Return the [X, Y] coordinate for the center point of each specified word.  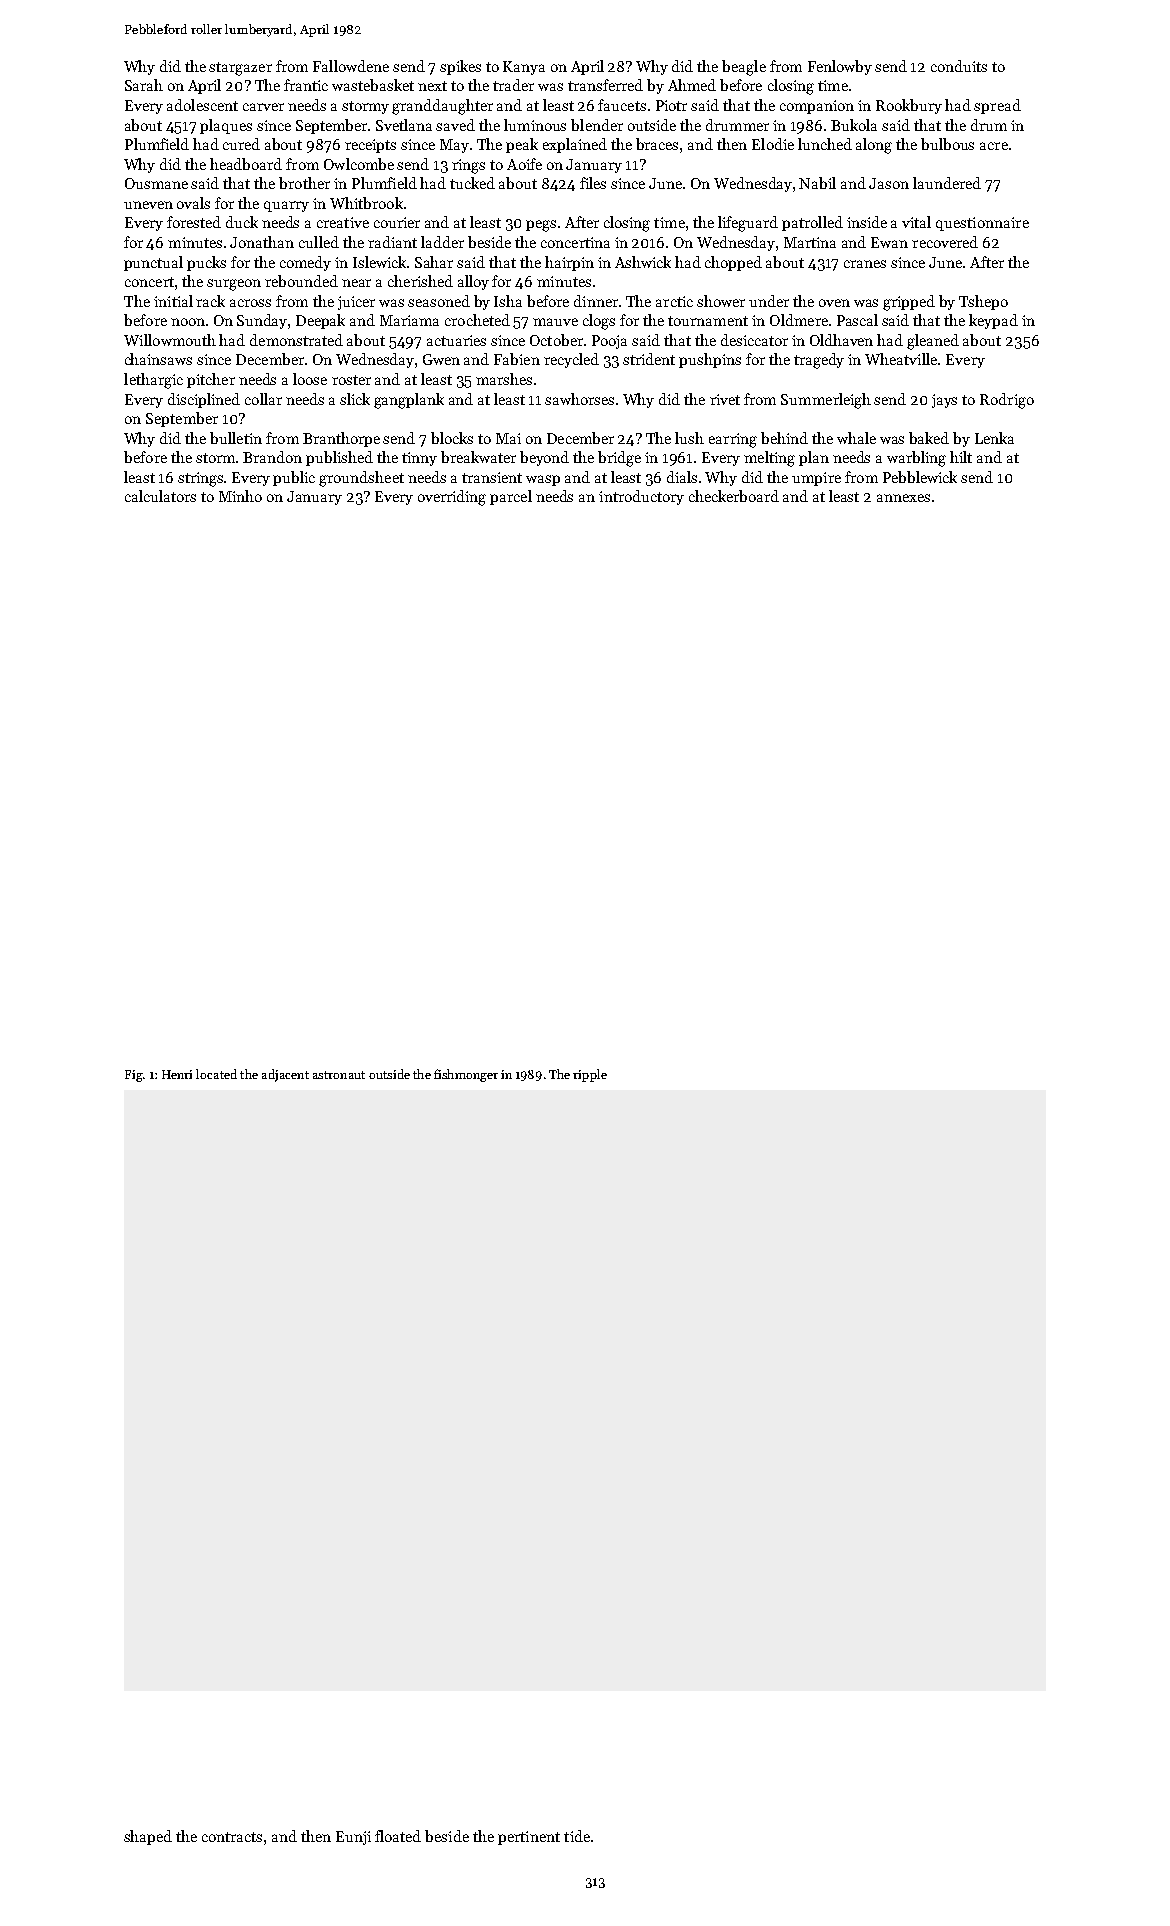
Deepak [320, 321]
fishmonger [466, 1075]
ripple [590, 1075]
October [556, 340]
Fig [134, 1076]
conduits [959, 66]
